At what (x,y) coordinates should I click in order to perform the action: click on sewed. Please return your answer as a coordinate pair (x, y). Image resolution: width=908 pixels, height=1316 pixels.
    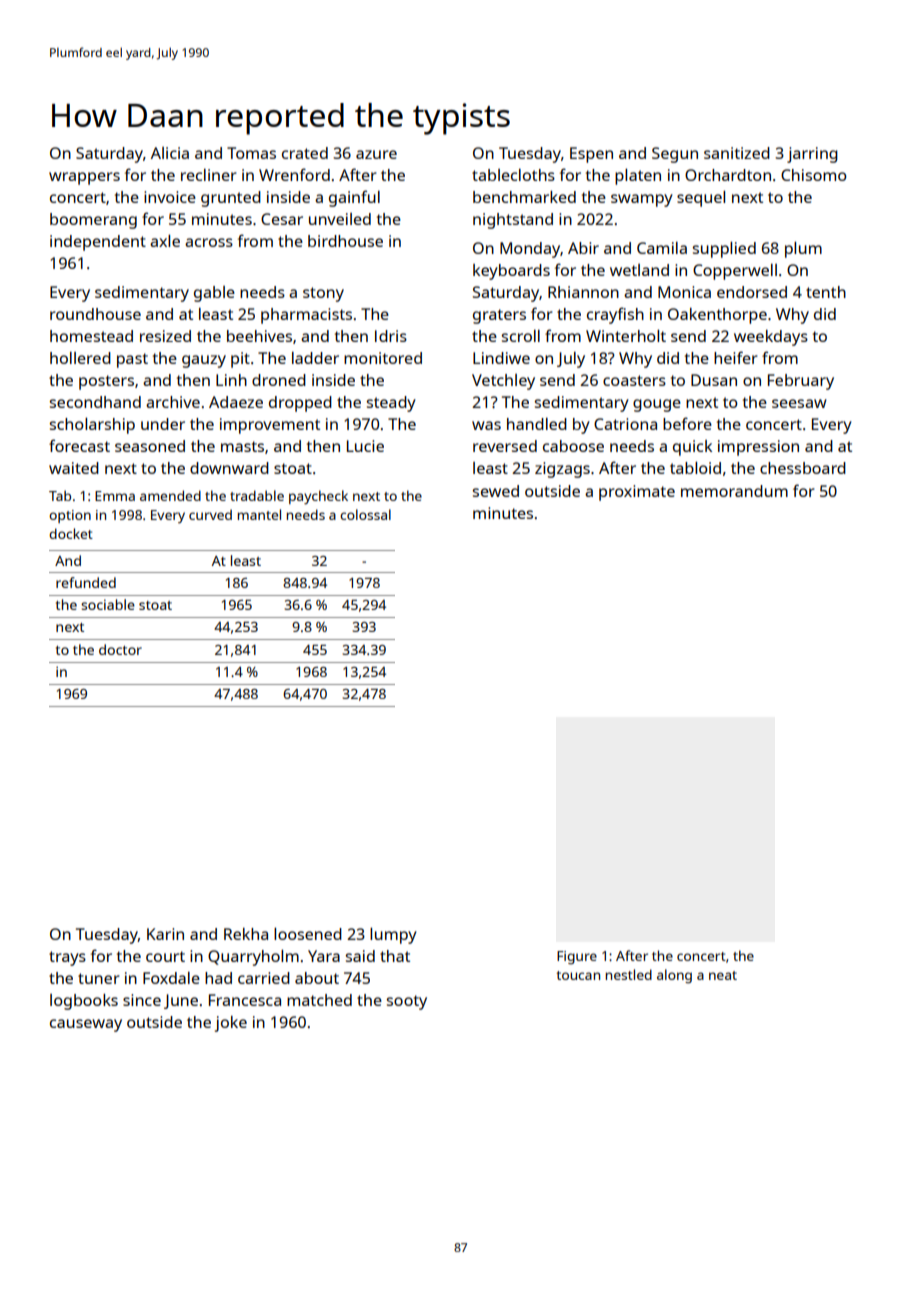
    Looking at the image, I should click on (496, 491).
